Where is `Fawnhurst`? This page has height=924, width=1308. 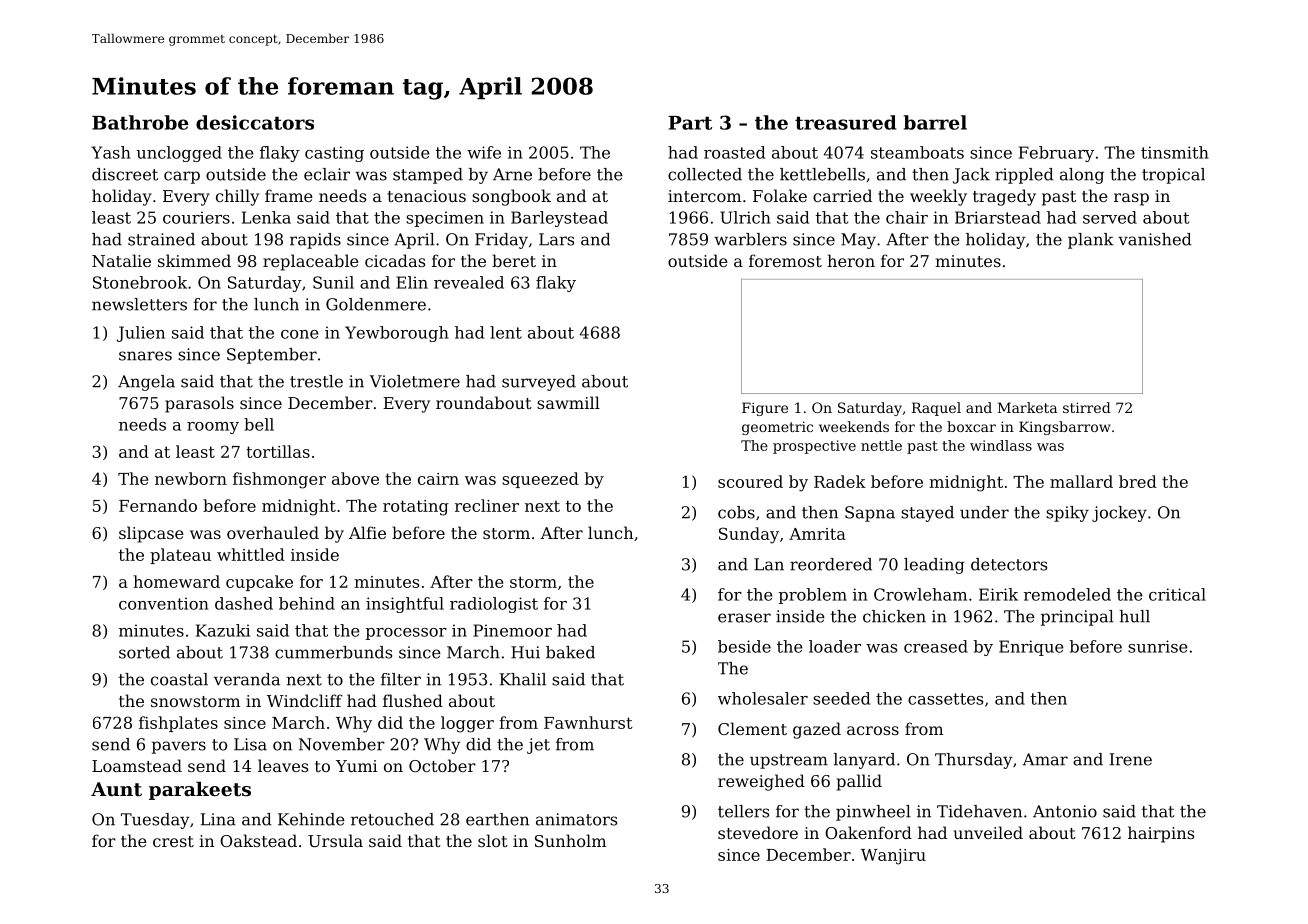 Fawnhurst is located at coordinates (588, 722).
